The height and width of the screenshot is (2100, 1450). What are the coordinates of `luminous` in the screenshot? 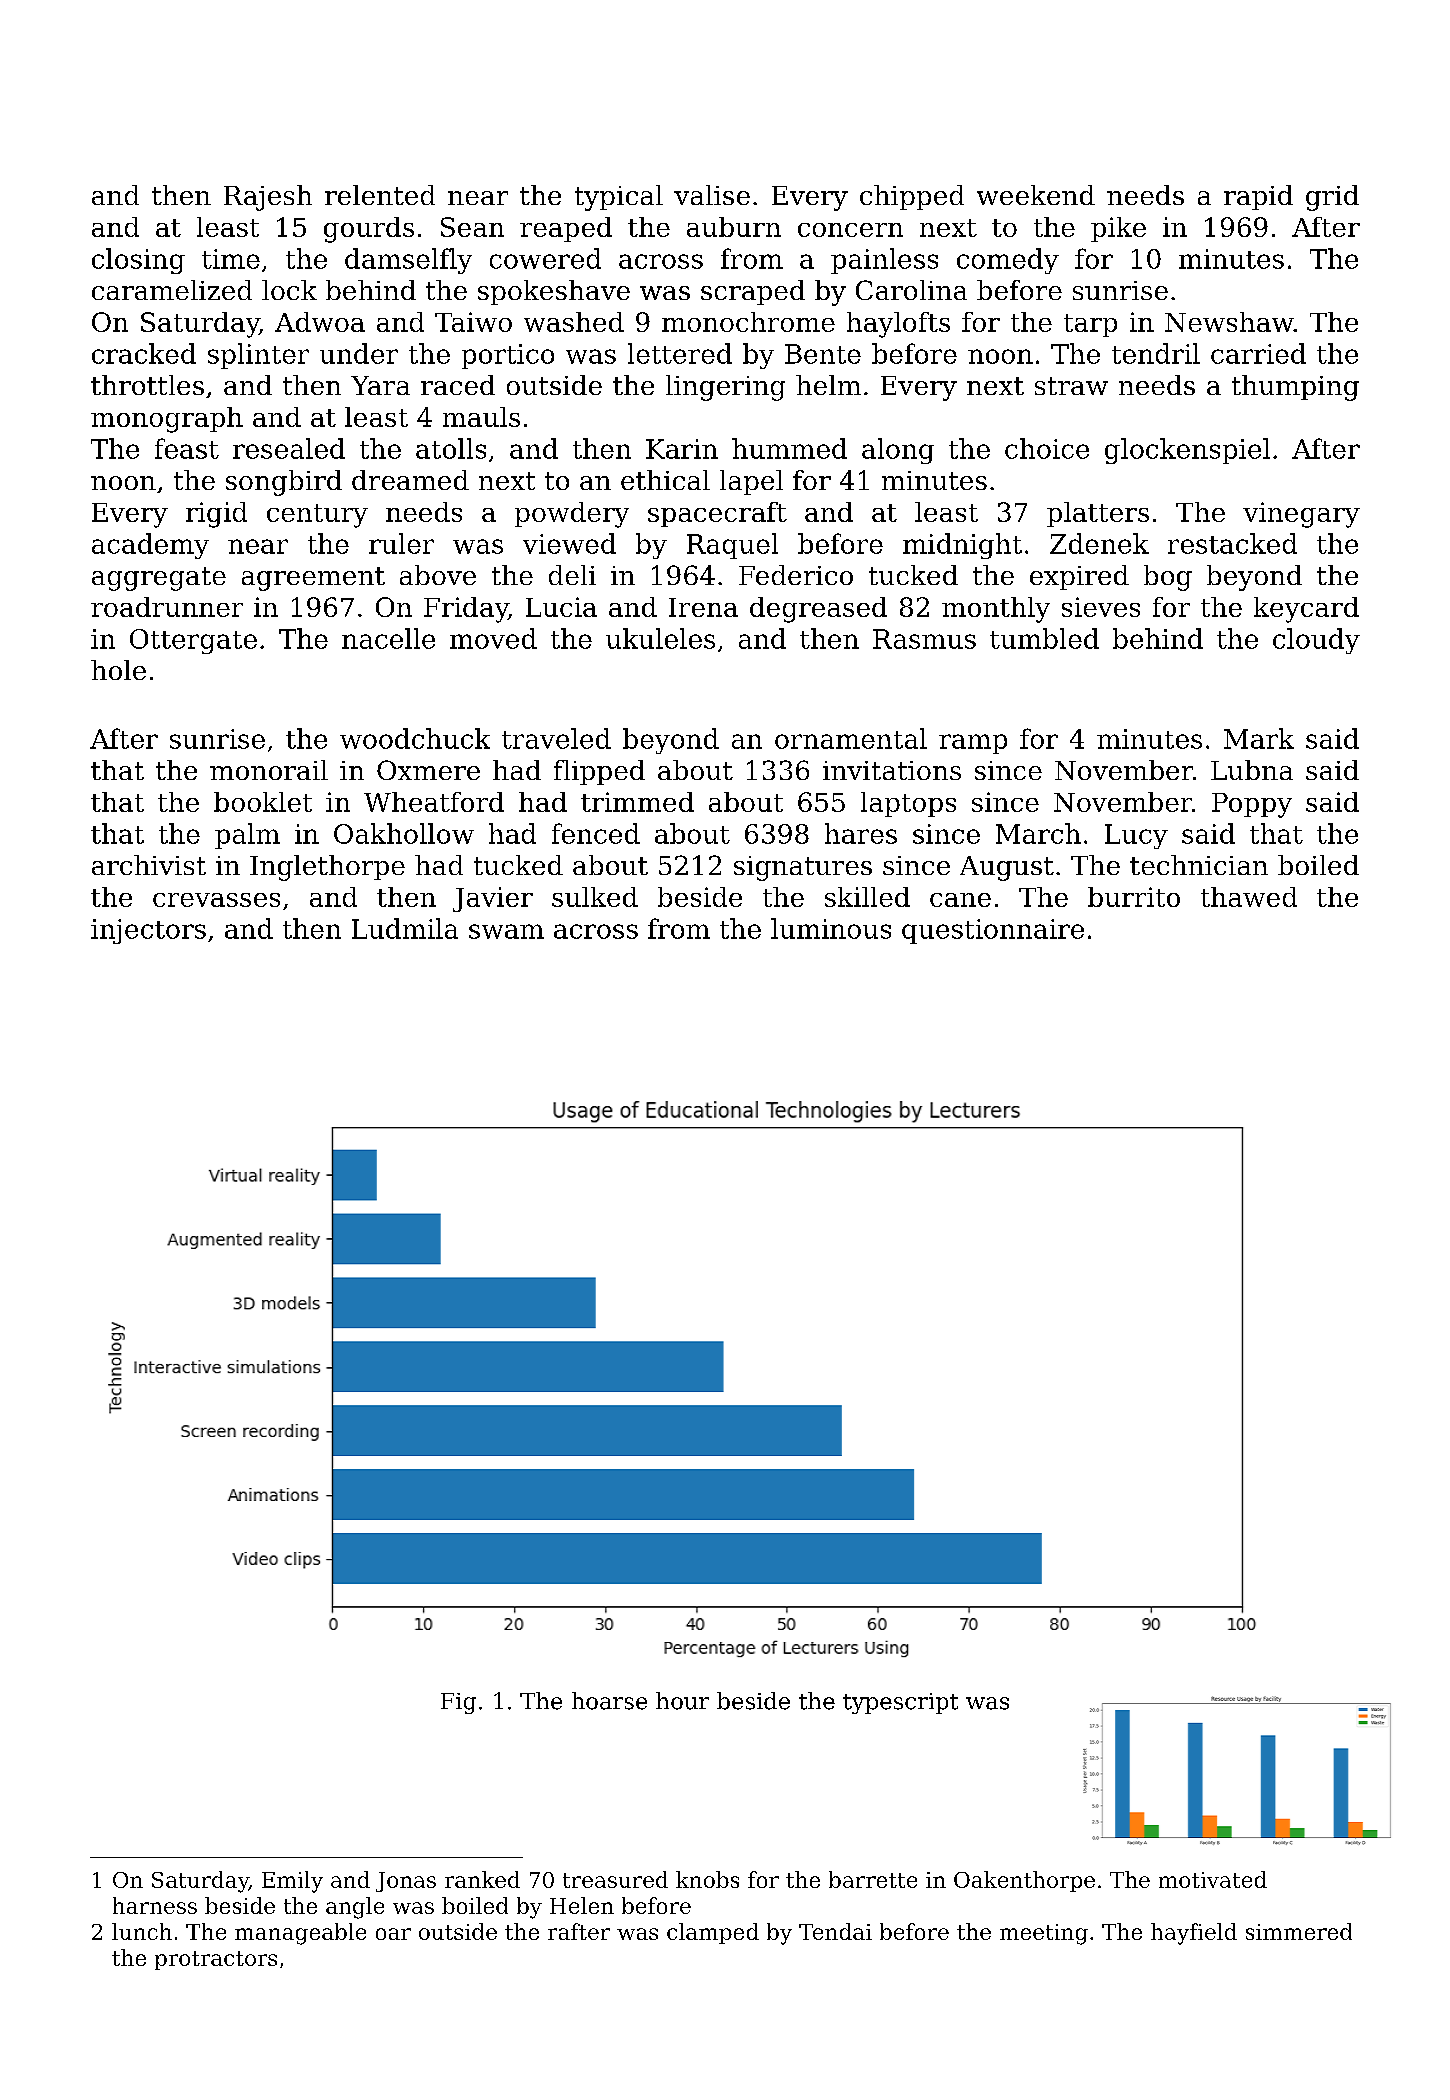 It's located at (831, 928).
